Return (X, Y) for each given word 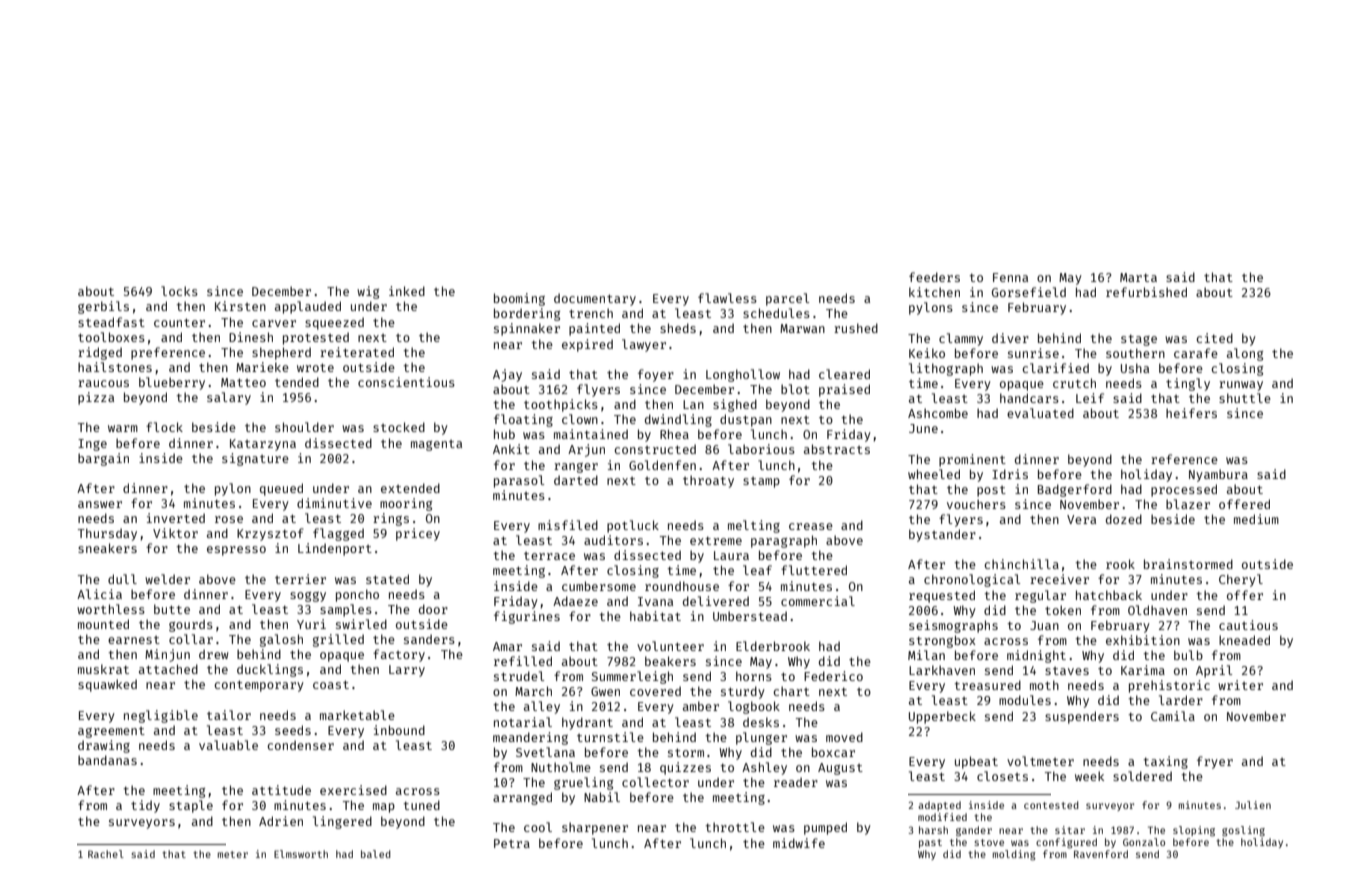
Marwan (802, 328)
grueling (583, 783)
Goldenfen (662, 465)
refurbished (1146, 292)
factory (399, 655)
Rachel (106, 854)
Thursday (107, 534)
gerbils (103, 307)
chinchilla (1021, 564)
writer (1240, 685)
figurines (527, 617)
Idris (1010, 474)
